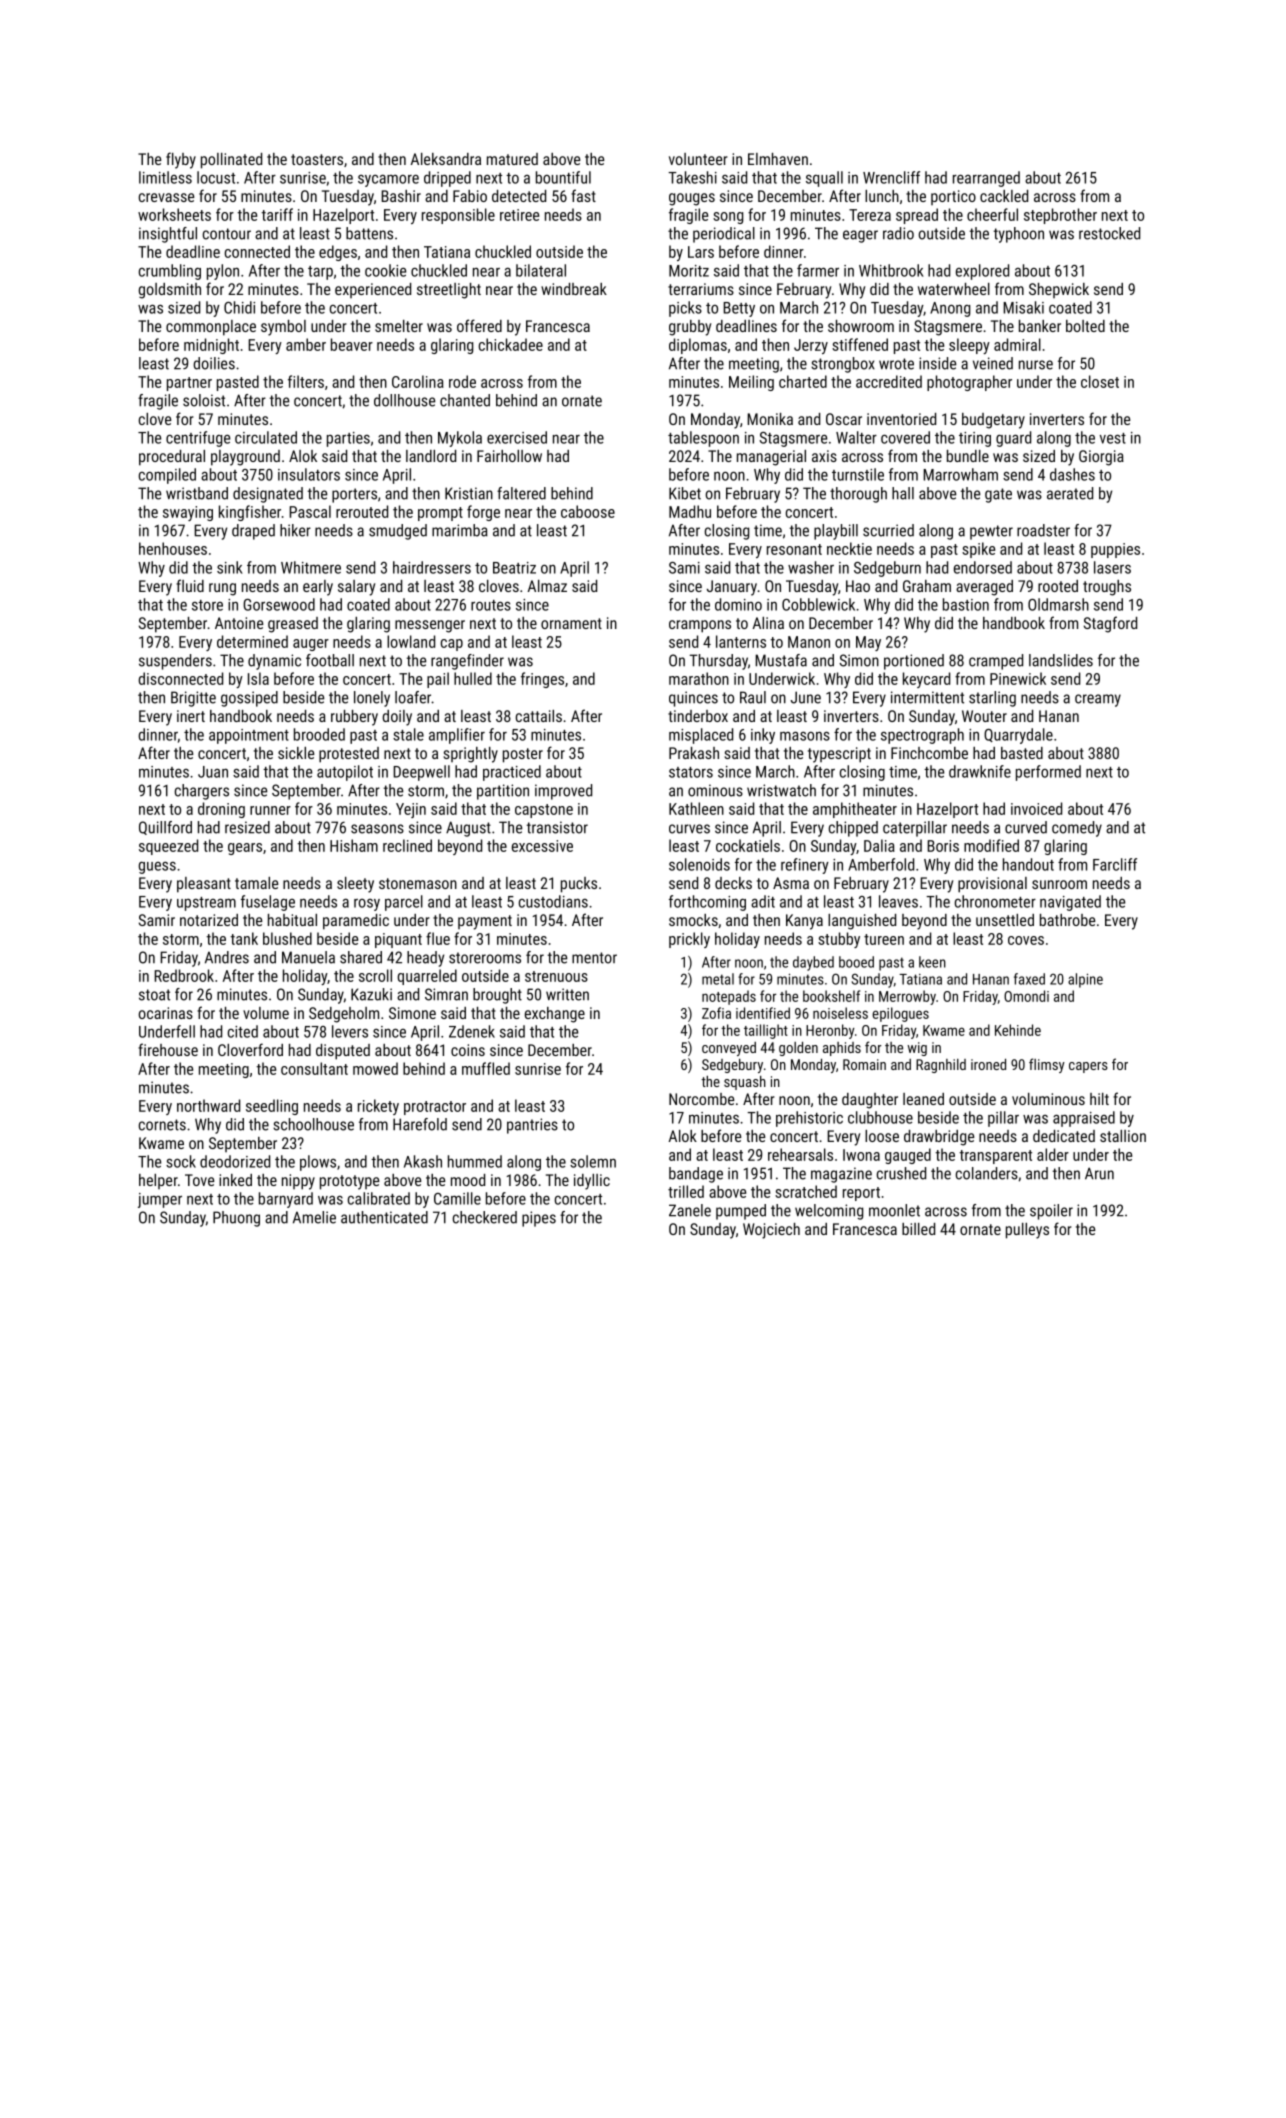 This screenshot has height=2118, width=1286. I want to click on modified, so click(991, 845).
